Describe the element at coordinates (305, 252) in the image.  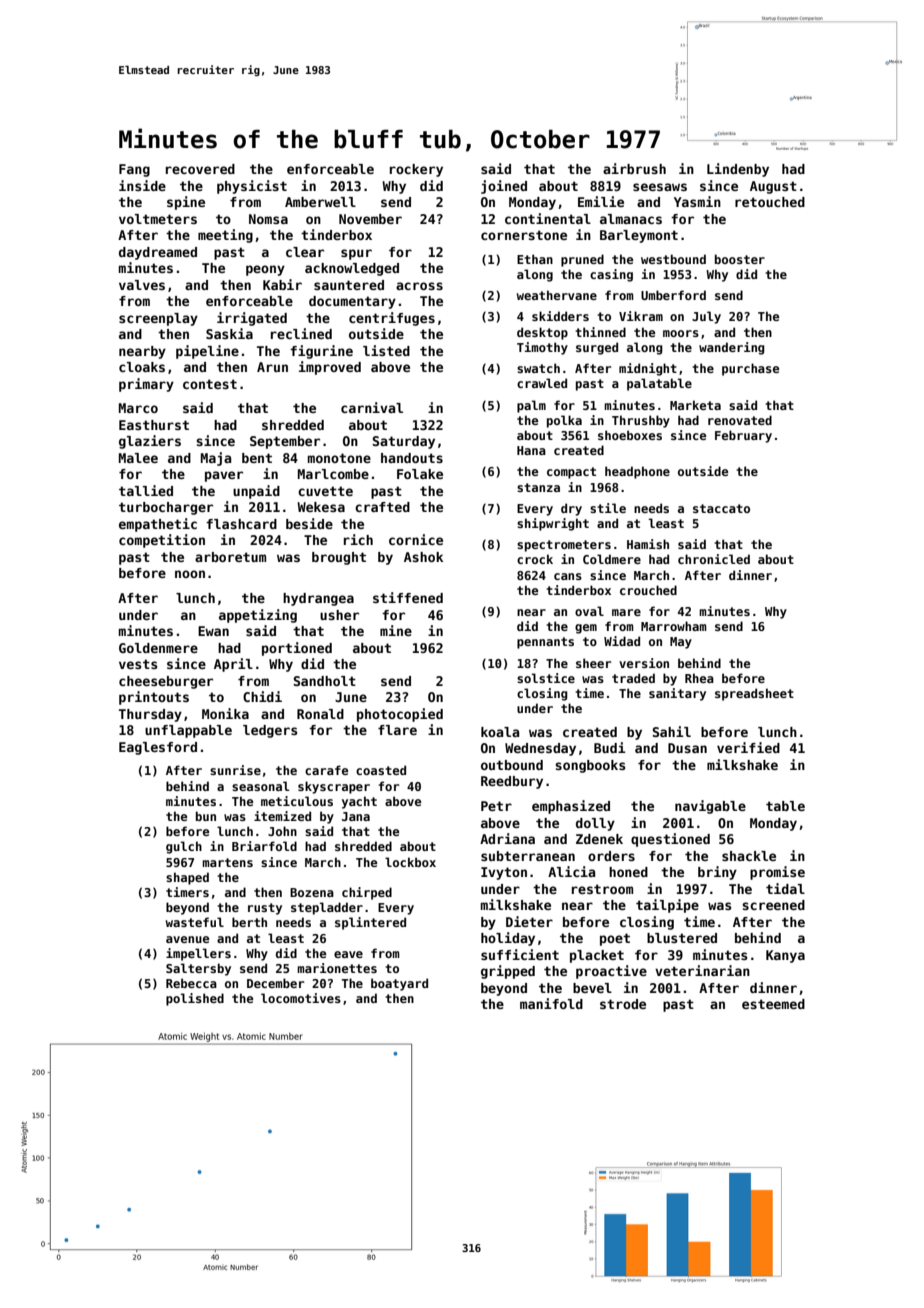
I see `clear` at that location.
